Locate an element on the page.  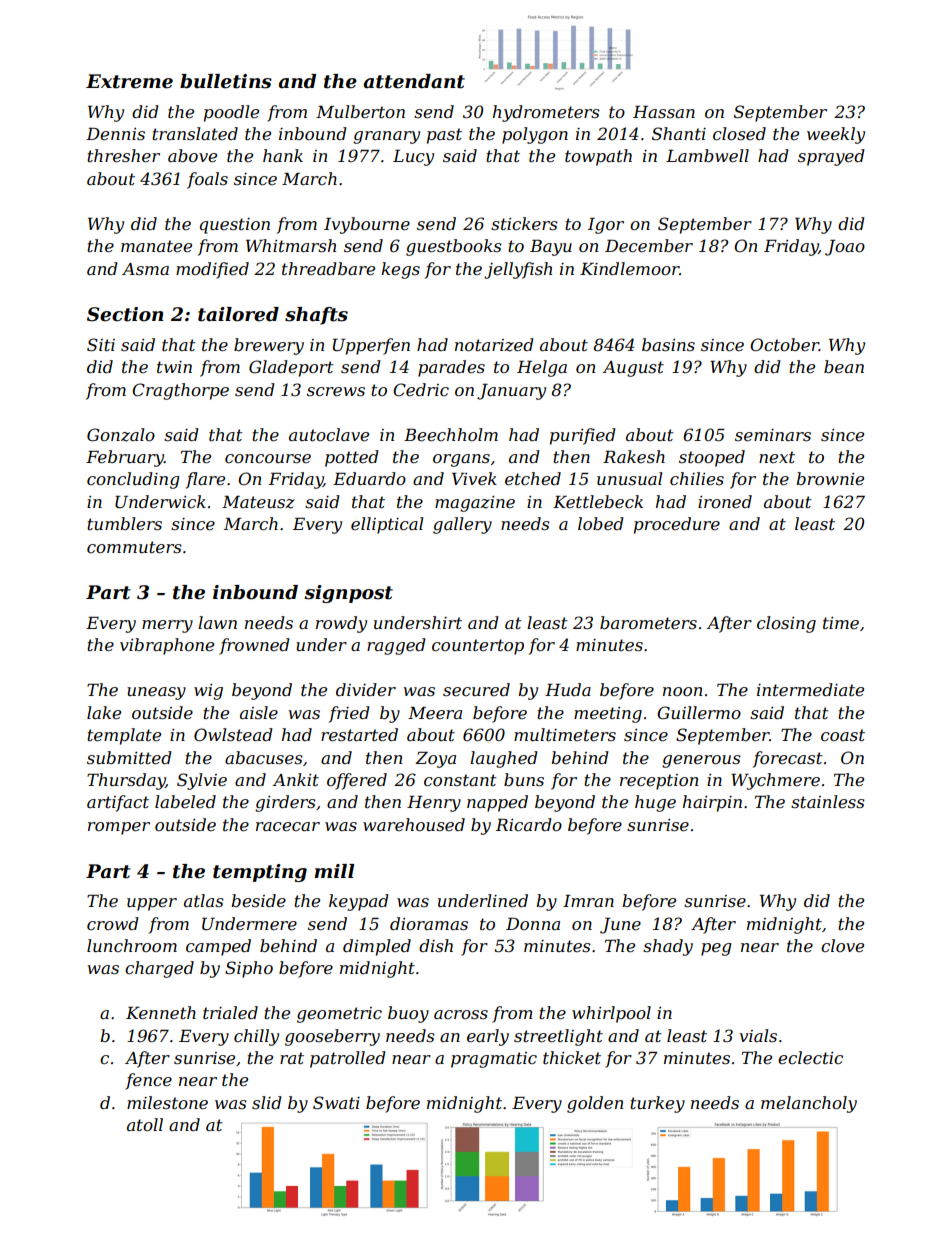
crowd is located at coordinates (113, 923).
